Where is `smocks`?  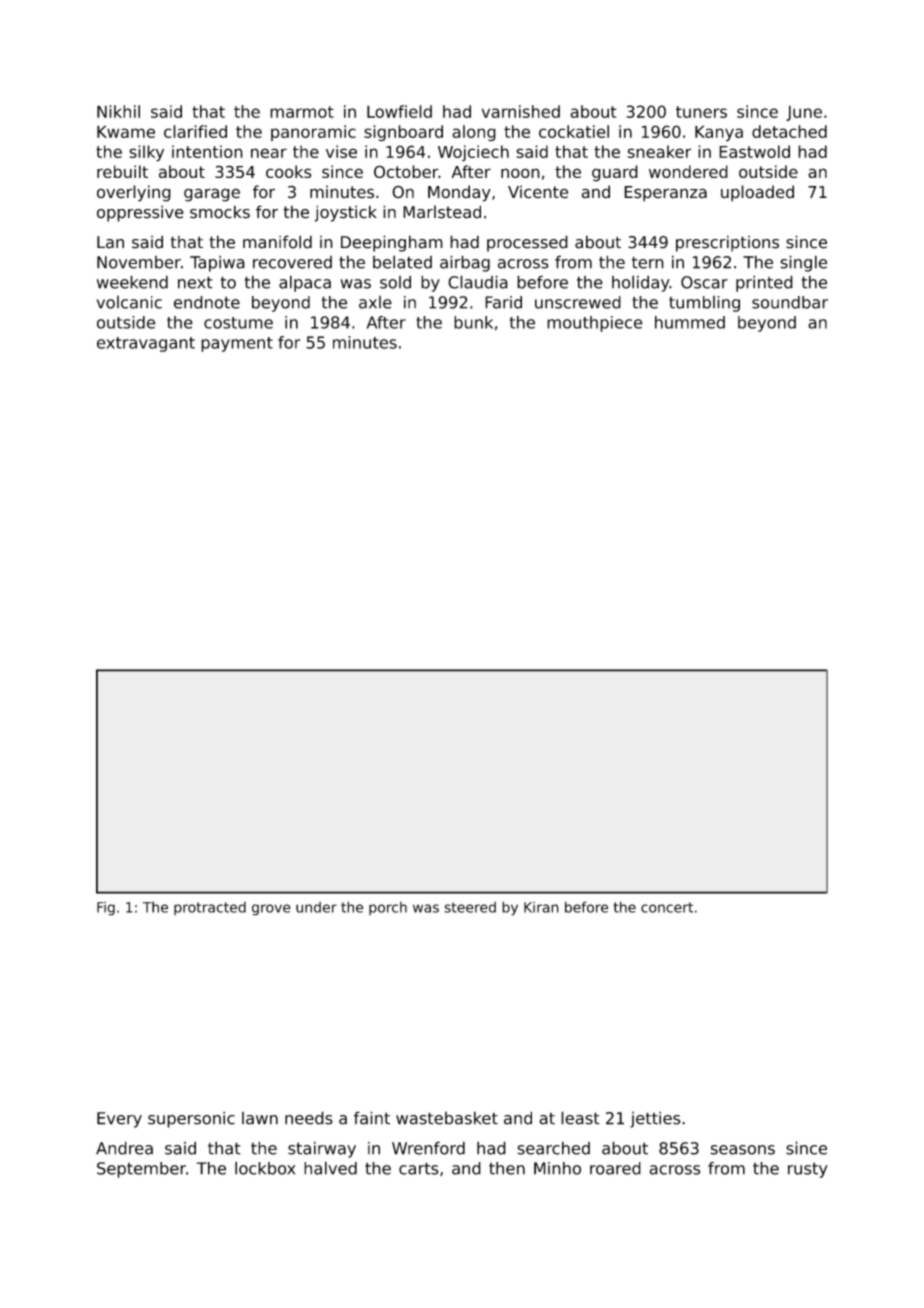 smocks is located at coordinates (220, 212).
